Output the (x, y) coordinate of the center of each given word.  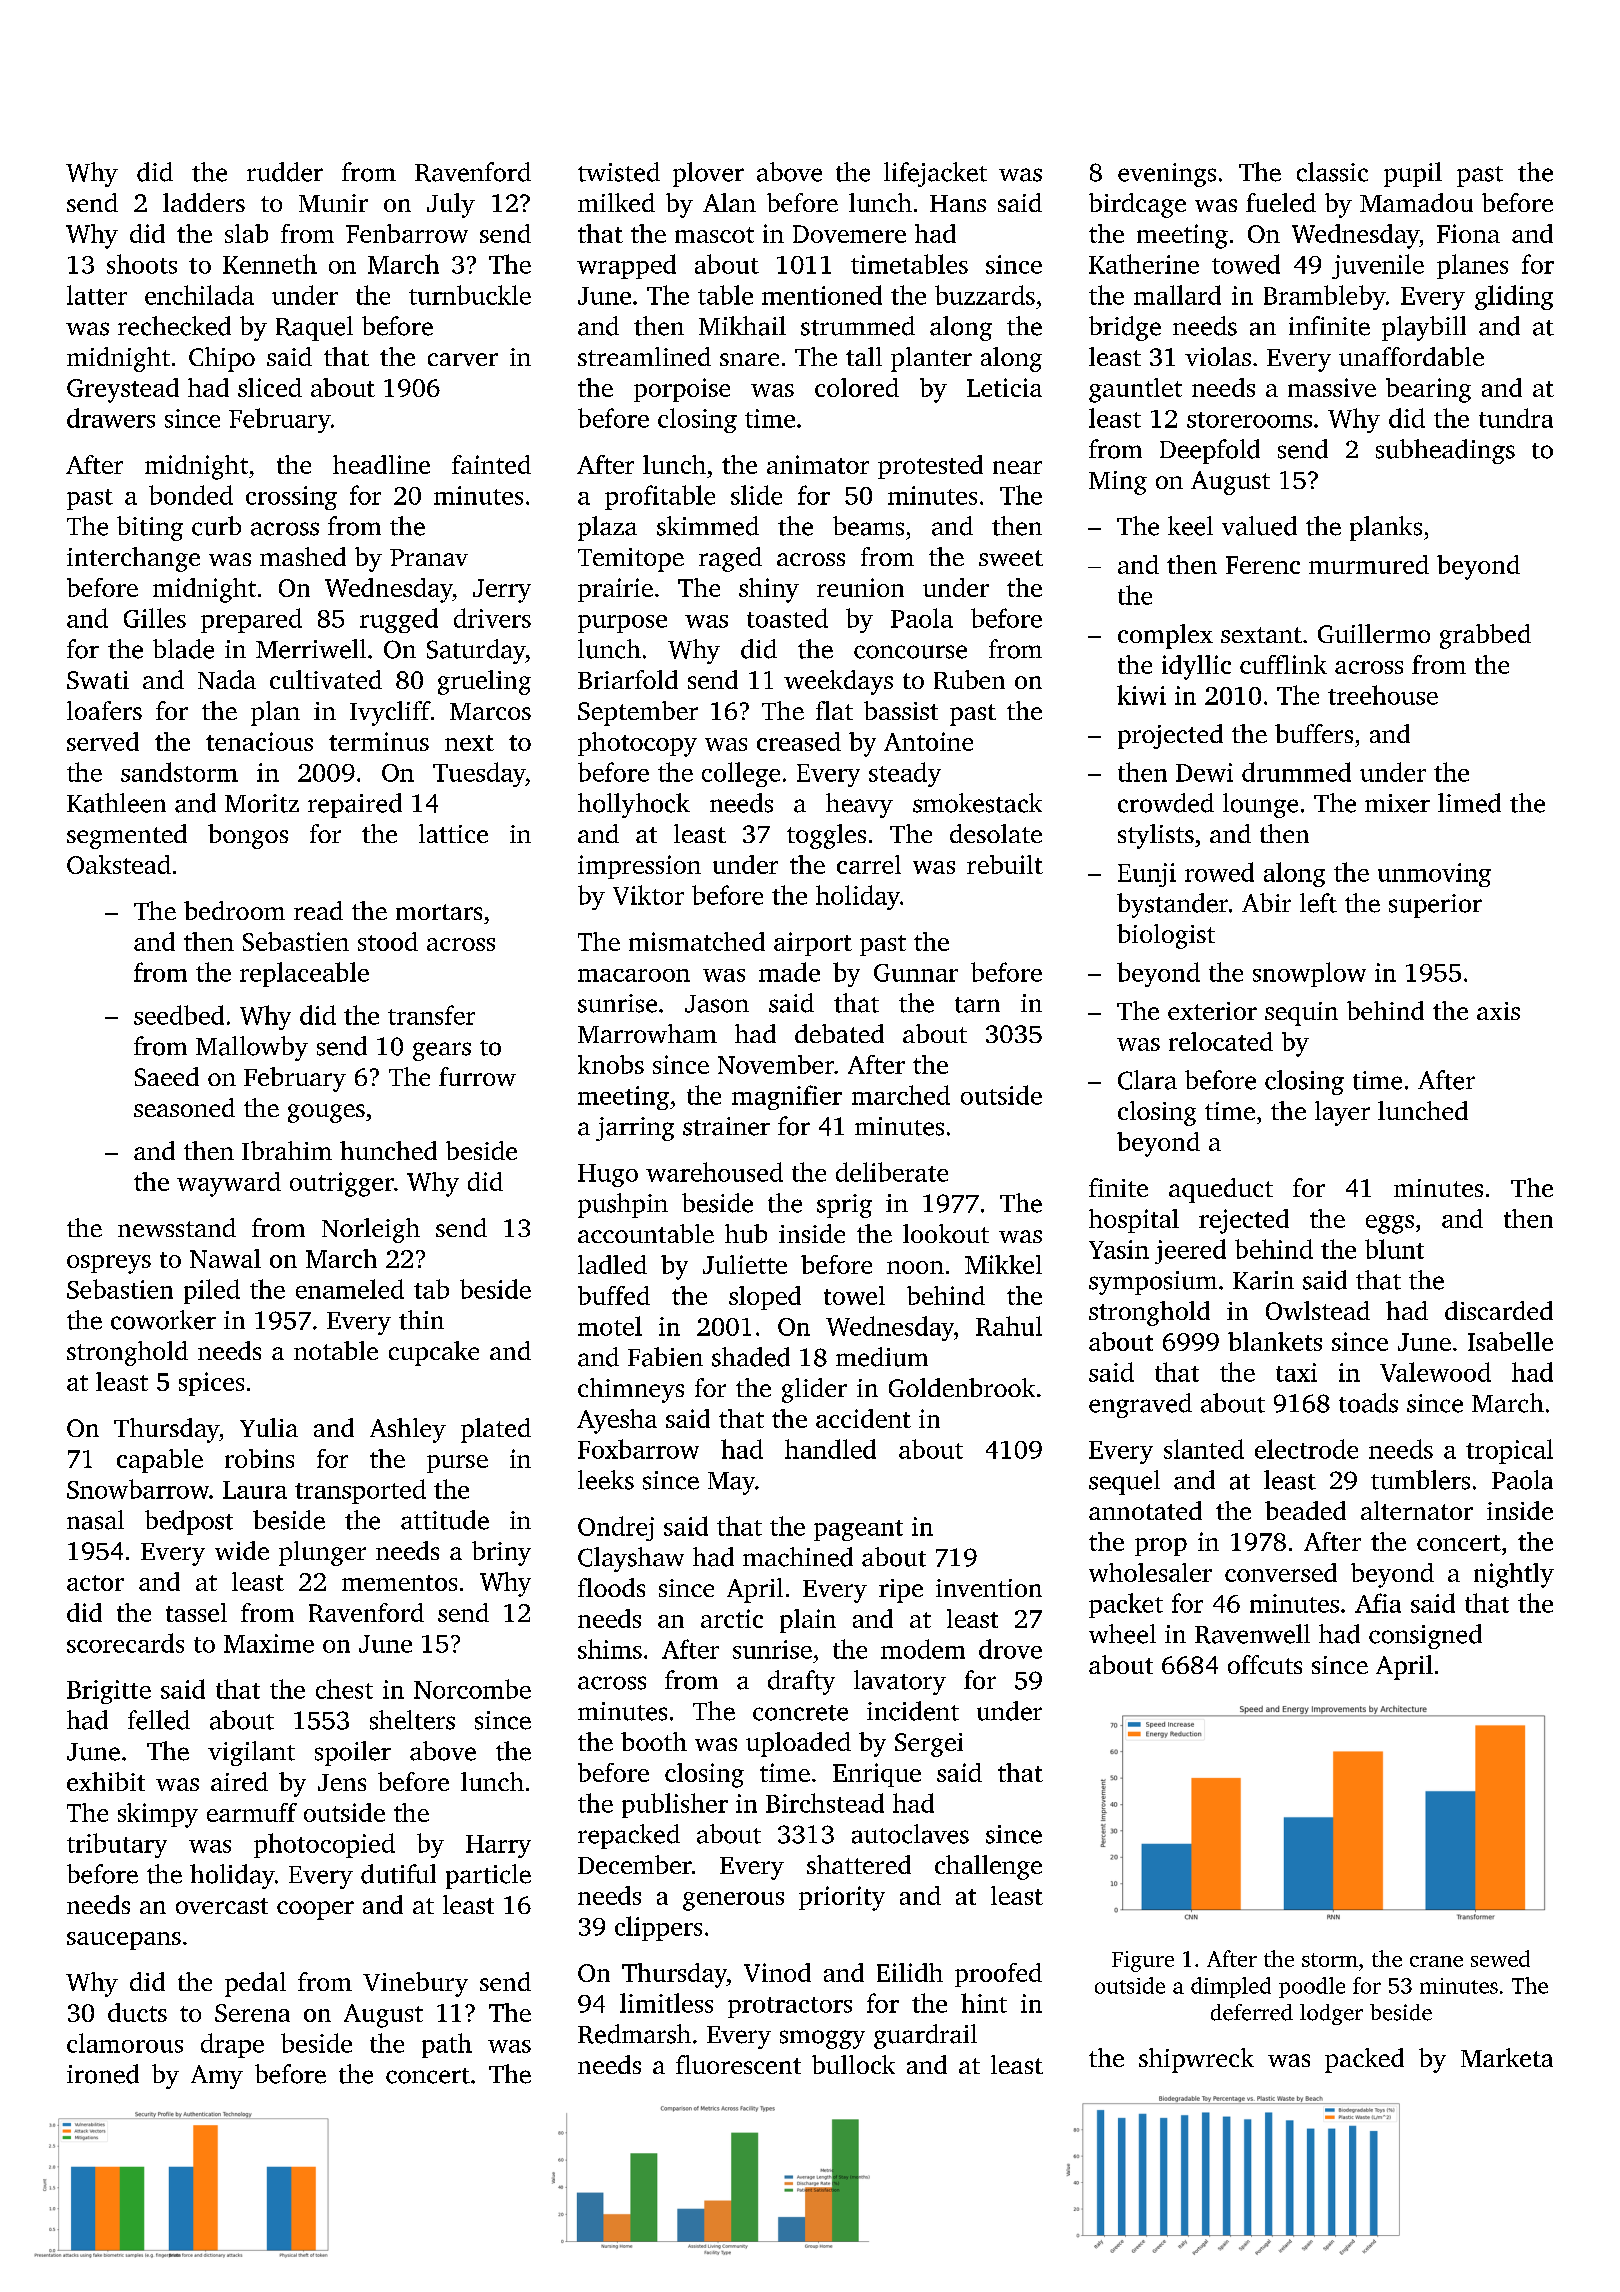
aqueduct (1221, 1190)
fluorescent (738, 2064)
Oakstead (119, 864)
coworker (163, 1320)
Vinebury (415, 1984)
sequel (1124, 1482)
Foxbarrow (638, 1449)
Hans (958, 203)
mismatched (697, 941)
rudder (285, 172)
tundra (1516, 418)
